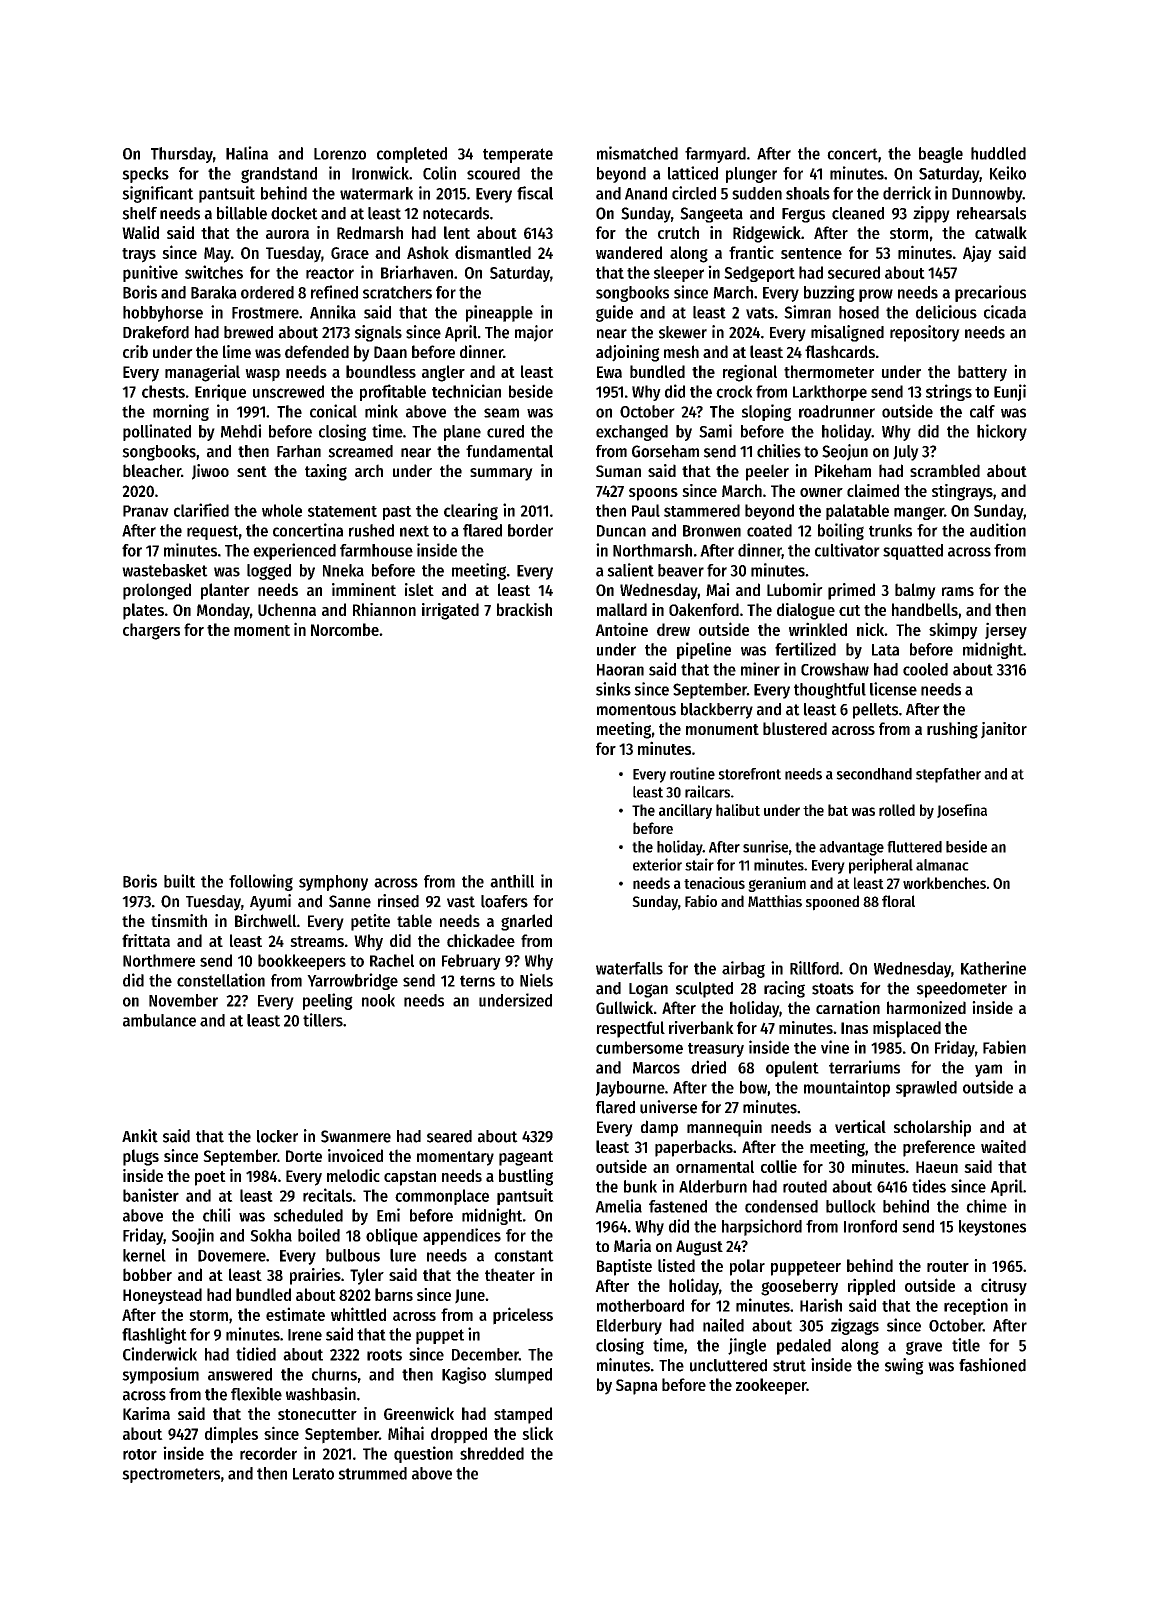 The width and height of the screenshot is (1149, 1624). I want to click on Katherine, so click(993, 968).
